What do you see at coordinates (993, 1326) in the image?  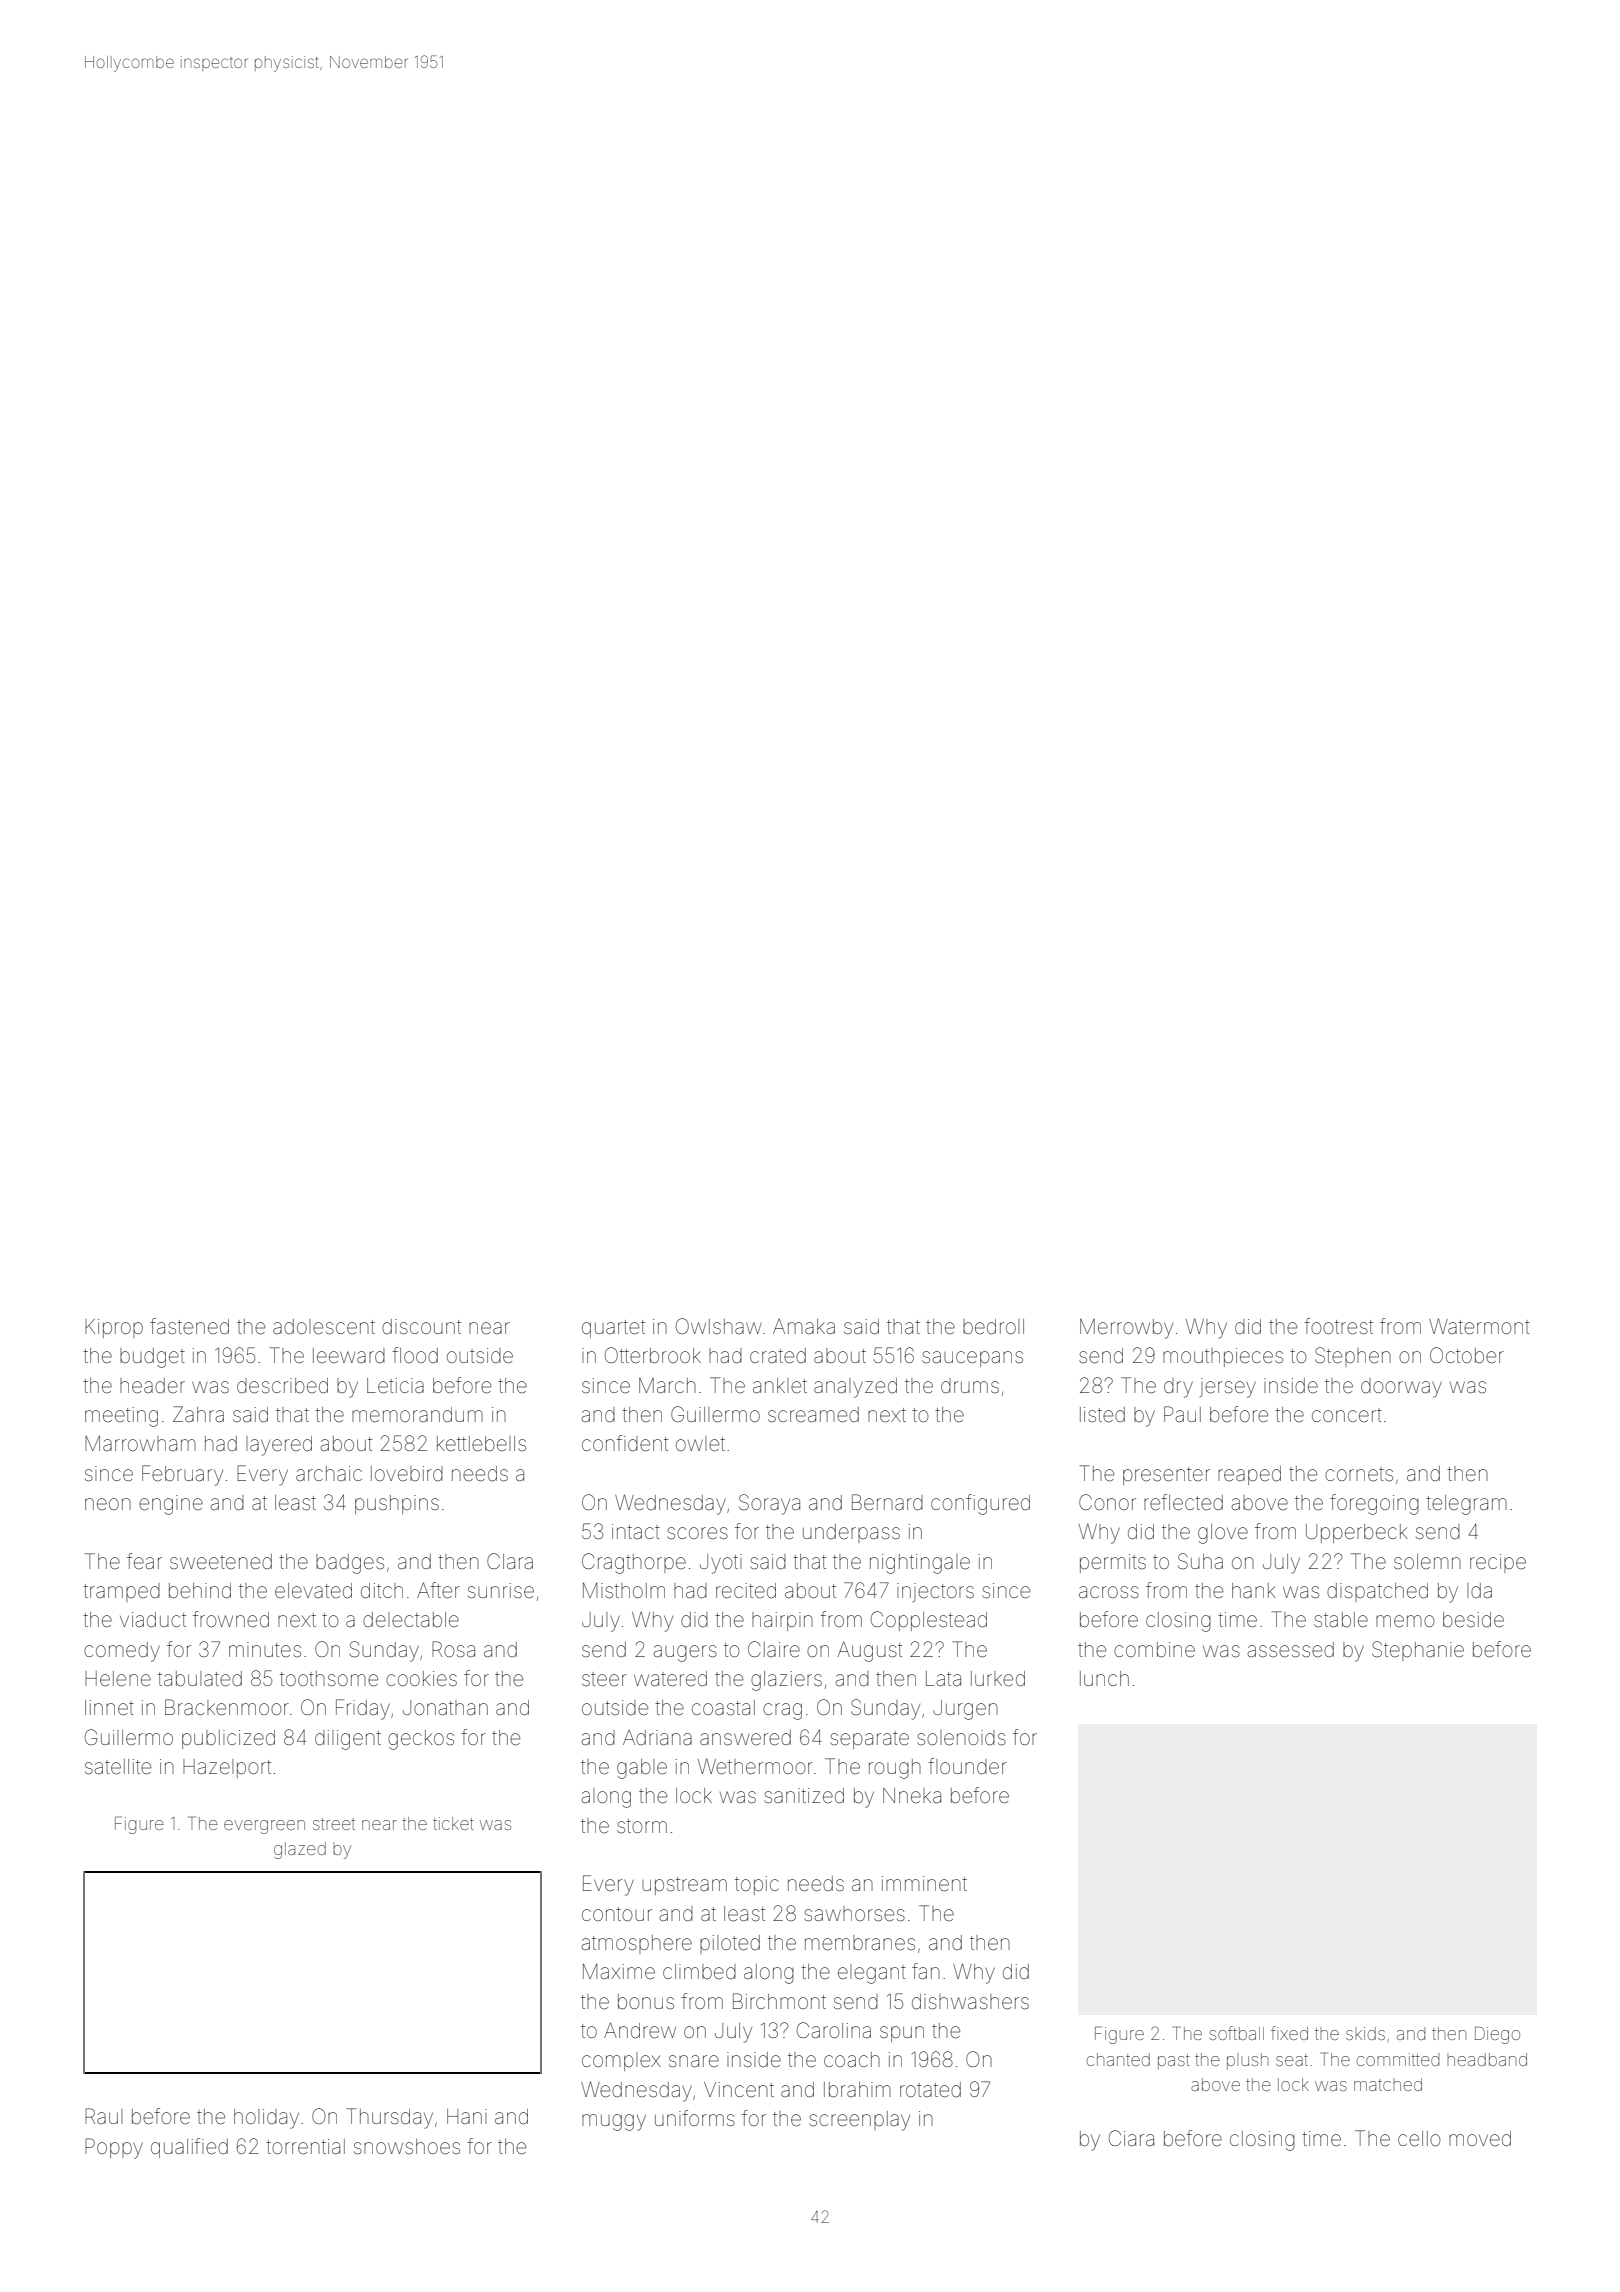 I see `bedroll` at bounding box center [993, 1326].
